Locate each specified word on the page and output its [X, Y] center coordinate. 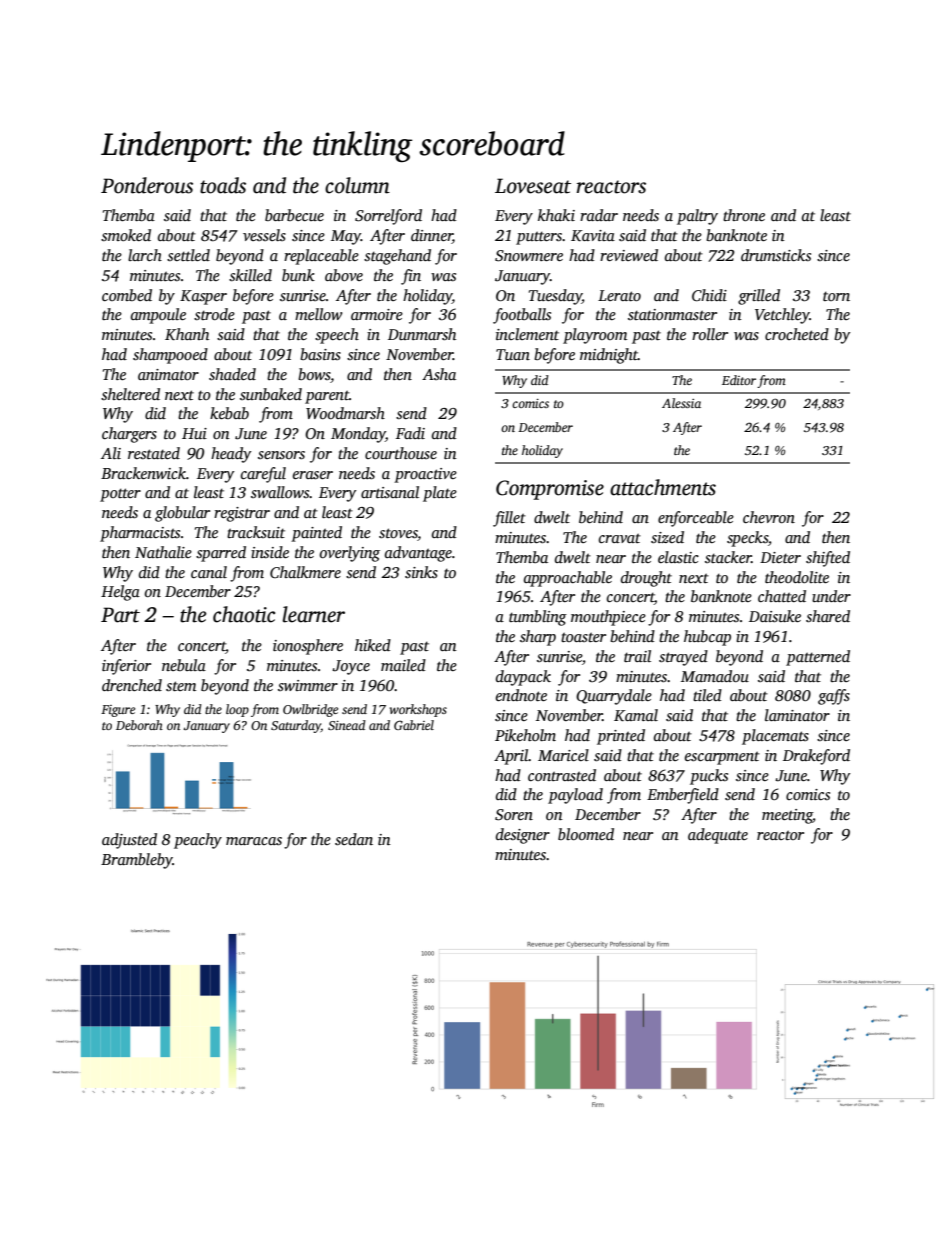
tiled [707, 695]
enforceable [696, 519]
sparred [221, 554]
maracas [254, 841]
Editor [739, 380]
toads [223, 185]
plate [440, 494]
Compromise [550, 490]
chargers [129, 435]
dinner [432, 236]
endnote [521, 695]
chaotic [244, 614]
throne [744, 215]
